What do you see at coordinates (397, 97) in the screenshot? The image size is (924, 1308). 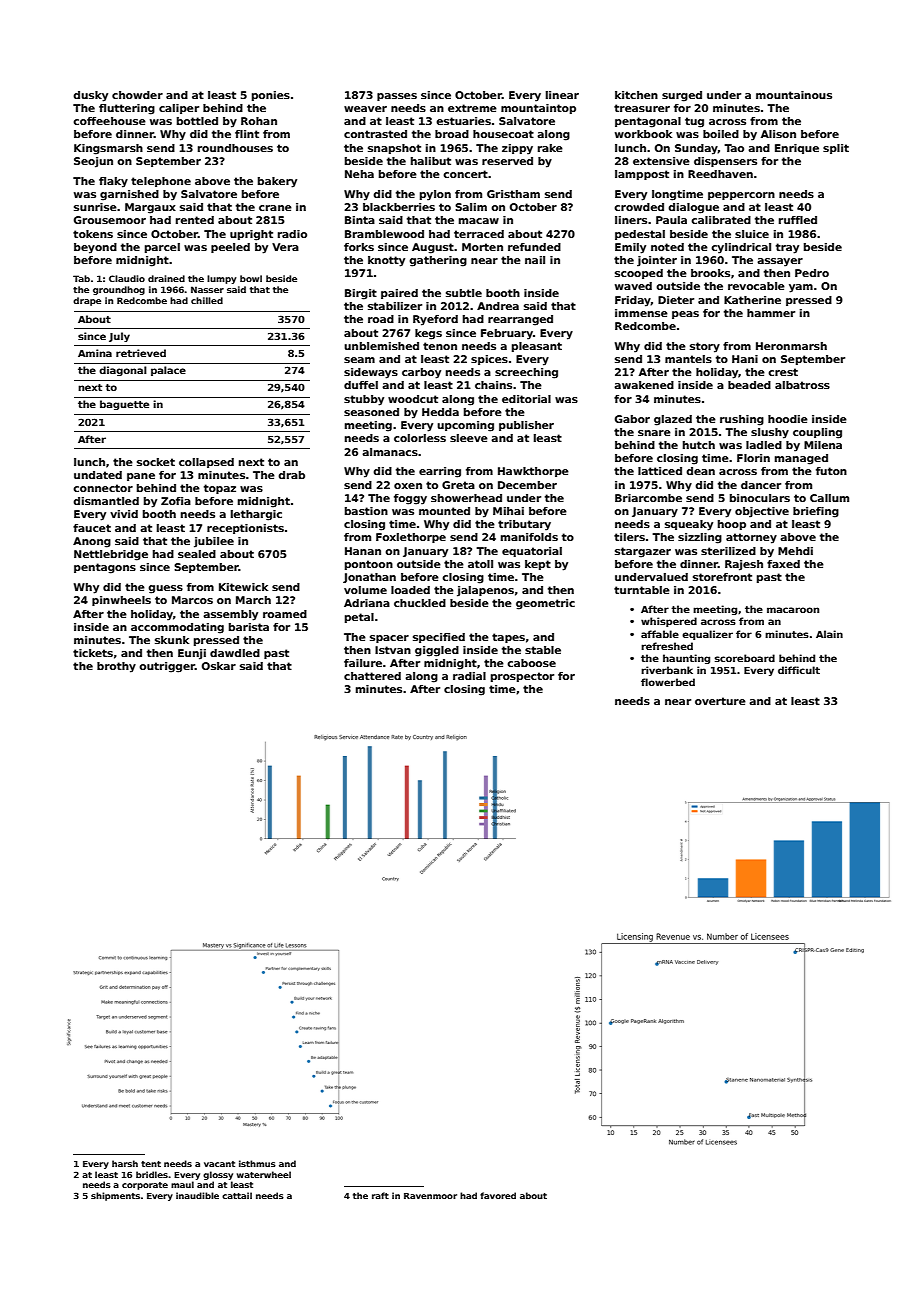 I see `passes` at bounding box center [397, 97].
